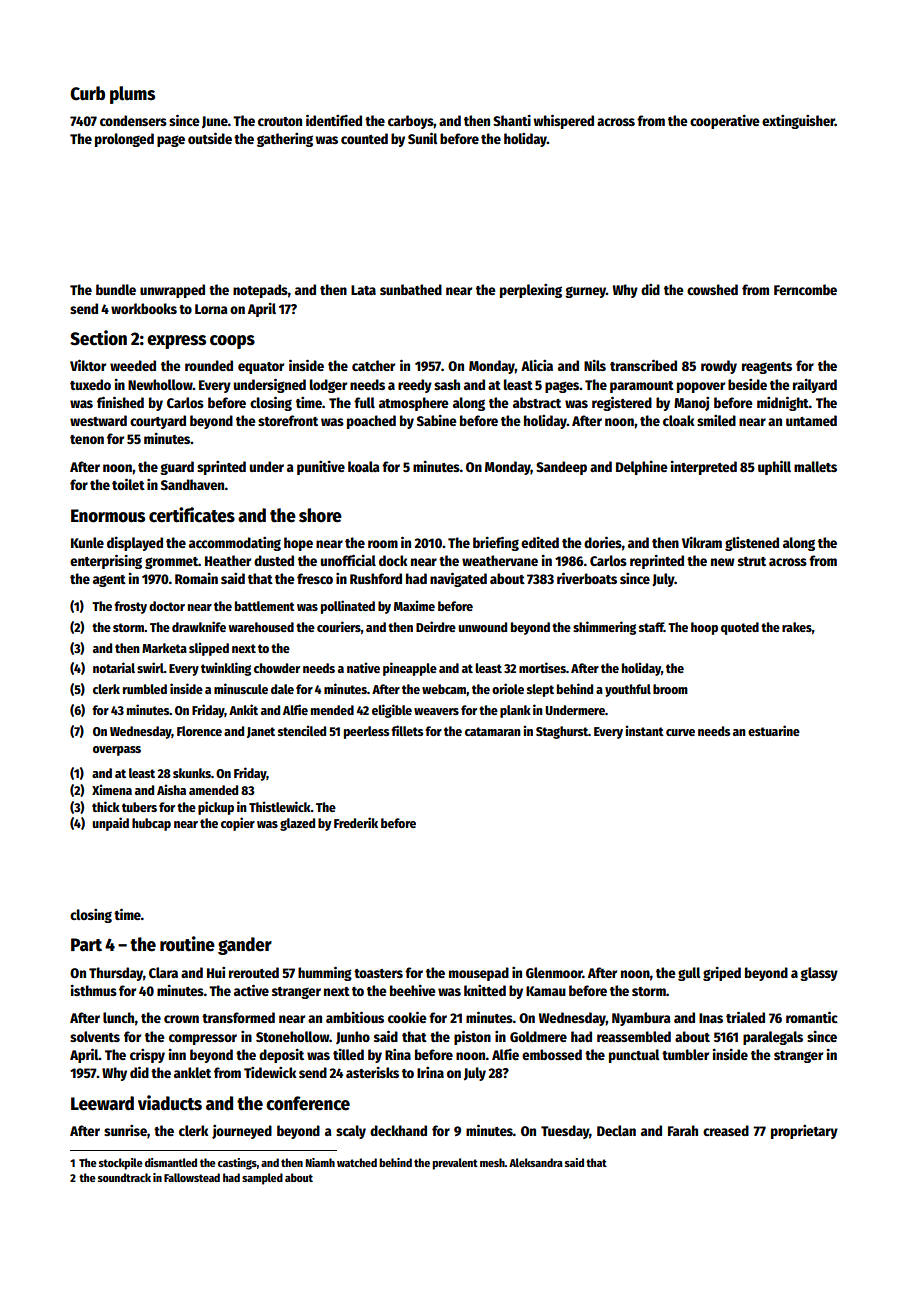 The width and height of the document is (908, 1316). What do you see at coordinates (798, 122) in the document?
I see `extinguisher` at bounding box center [798, 122].
